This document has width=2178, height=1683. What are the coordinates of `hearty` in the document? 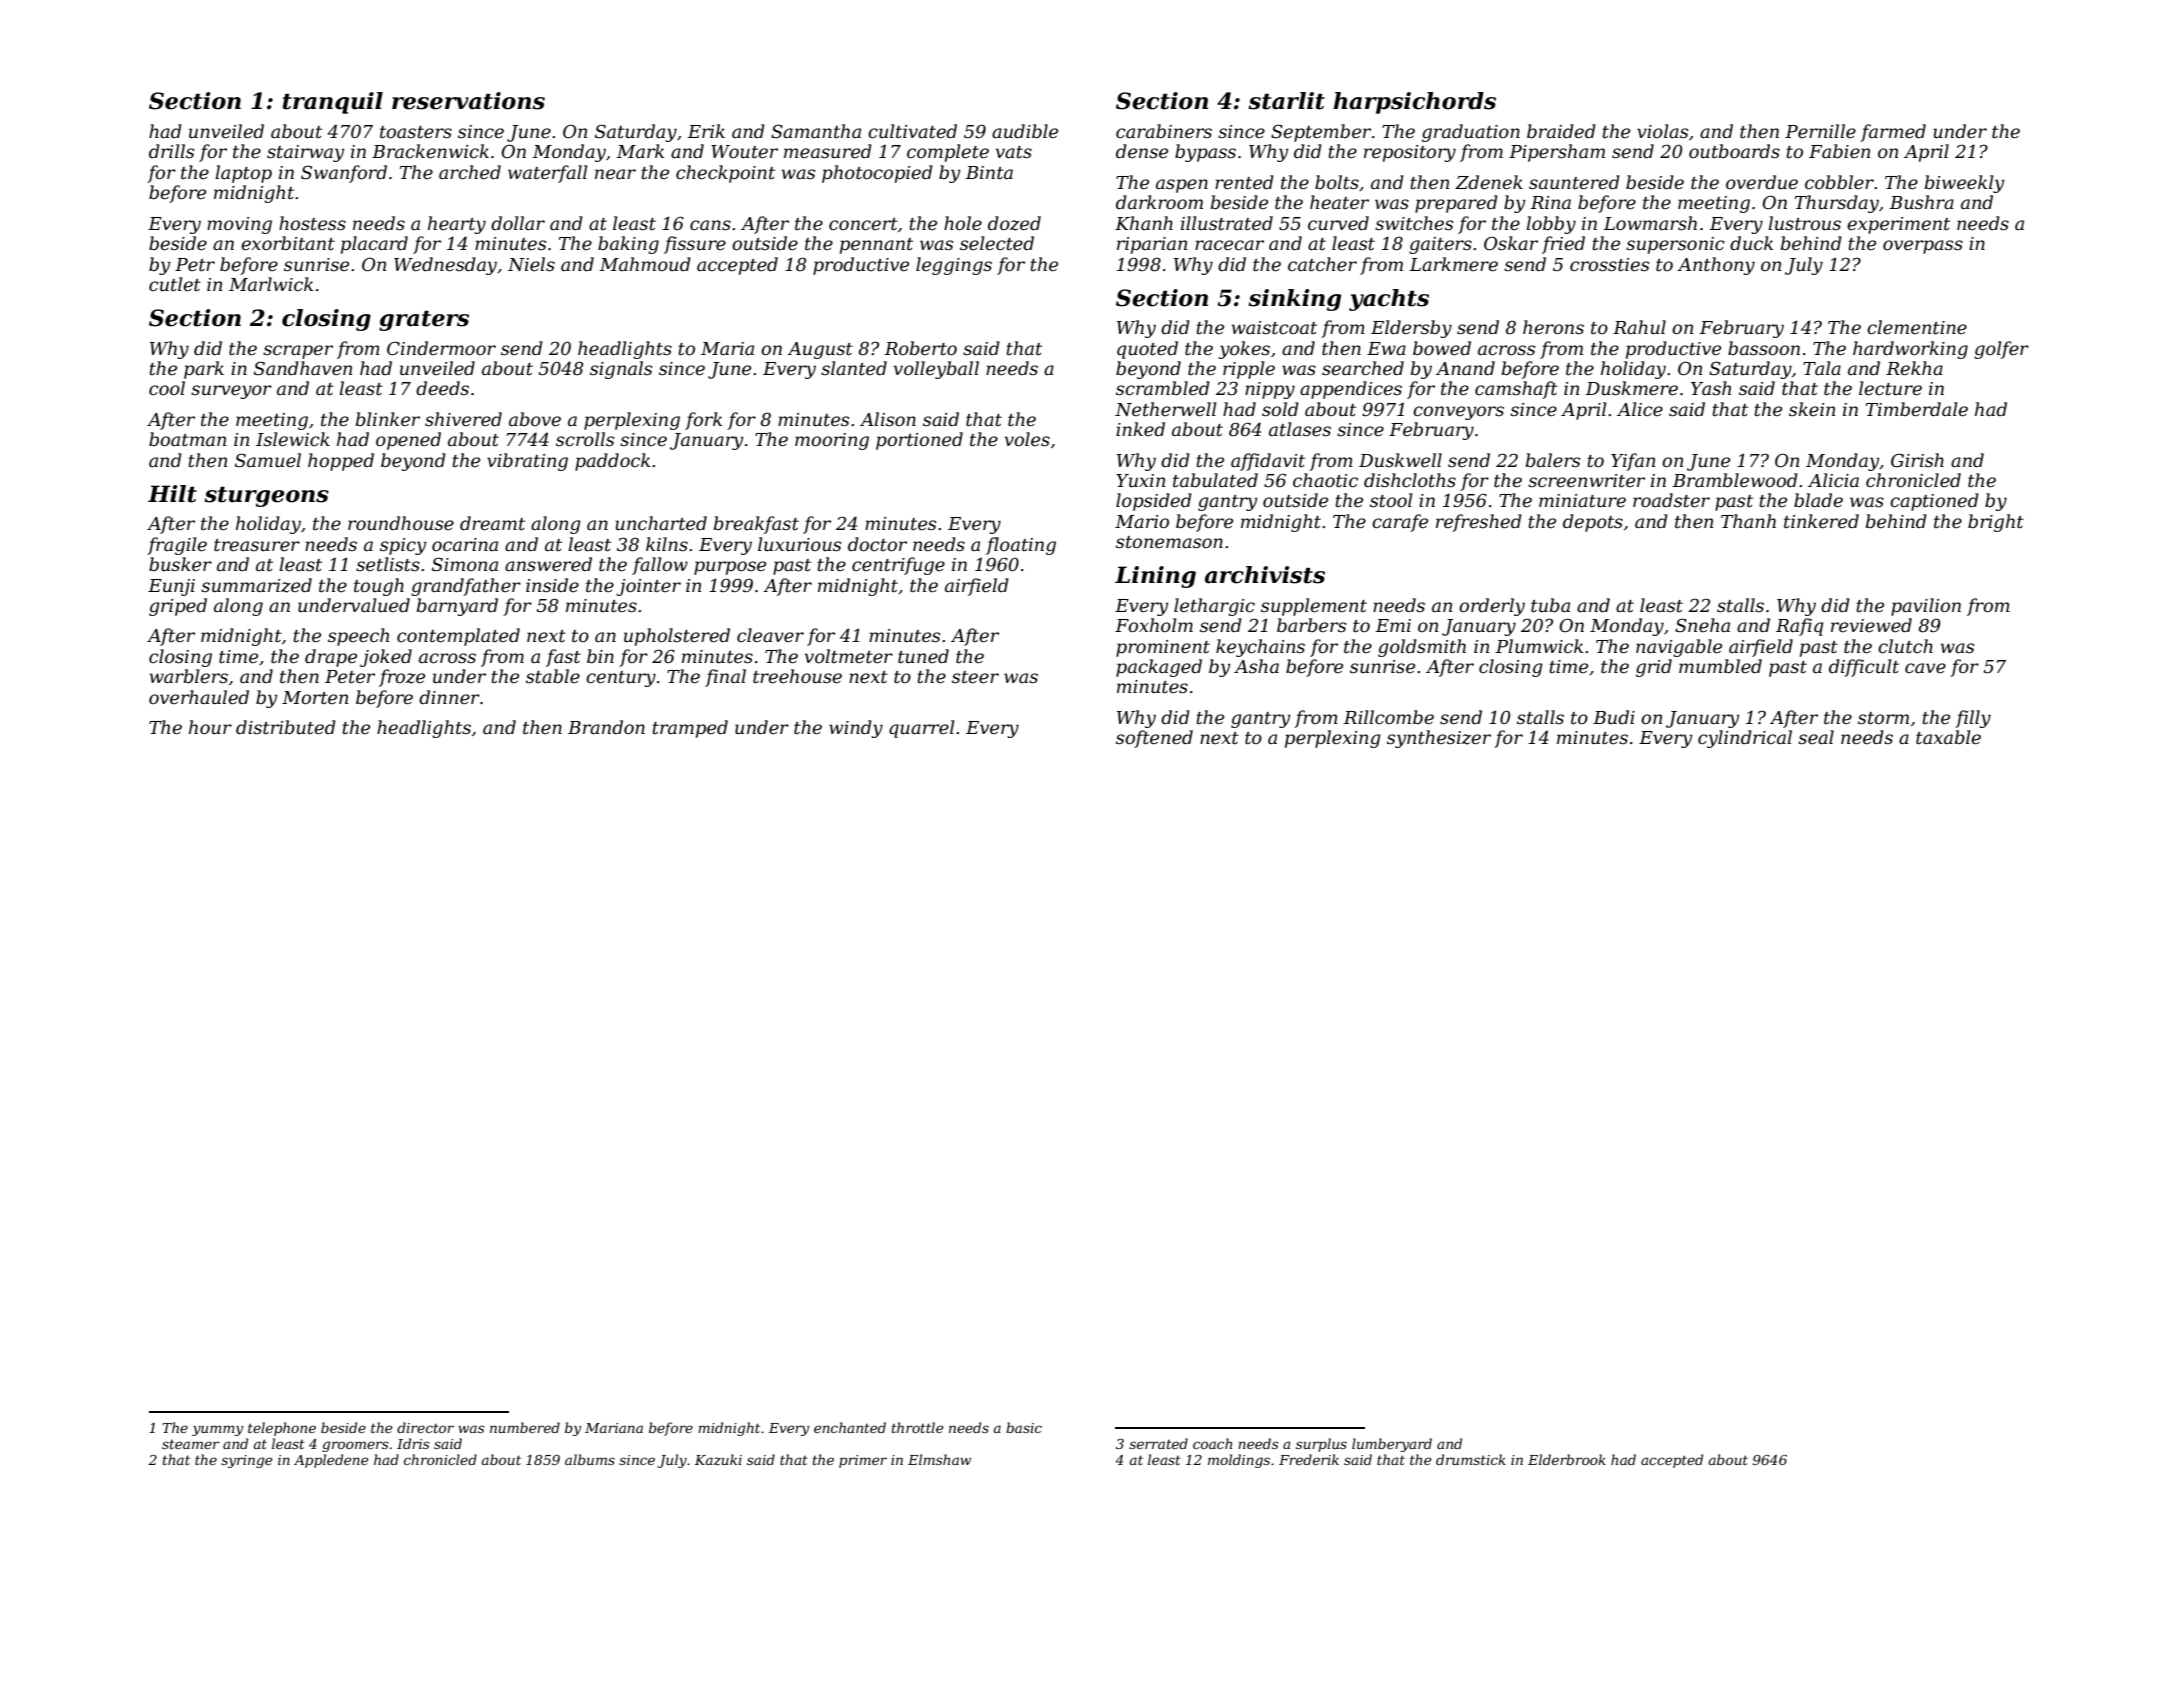 It's located at (457, 225).
